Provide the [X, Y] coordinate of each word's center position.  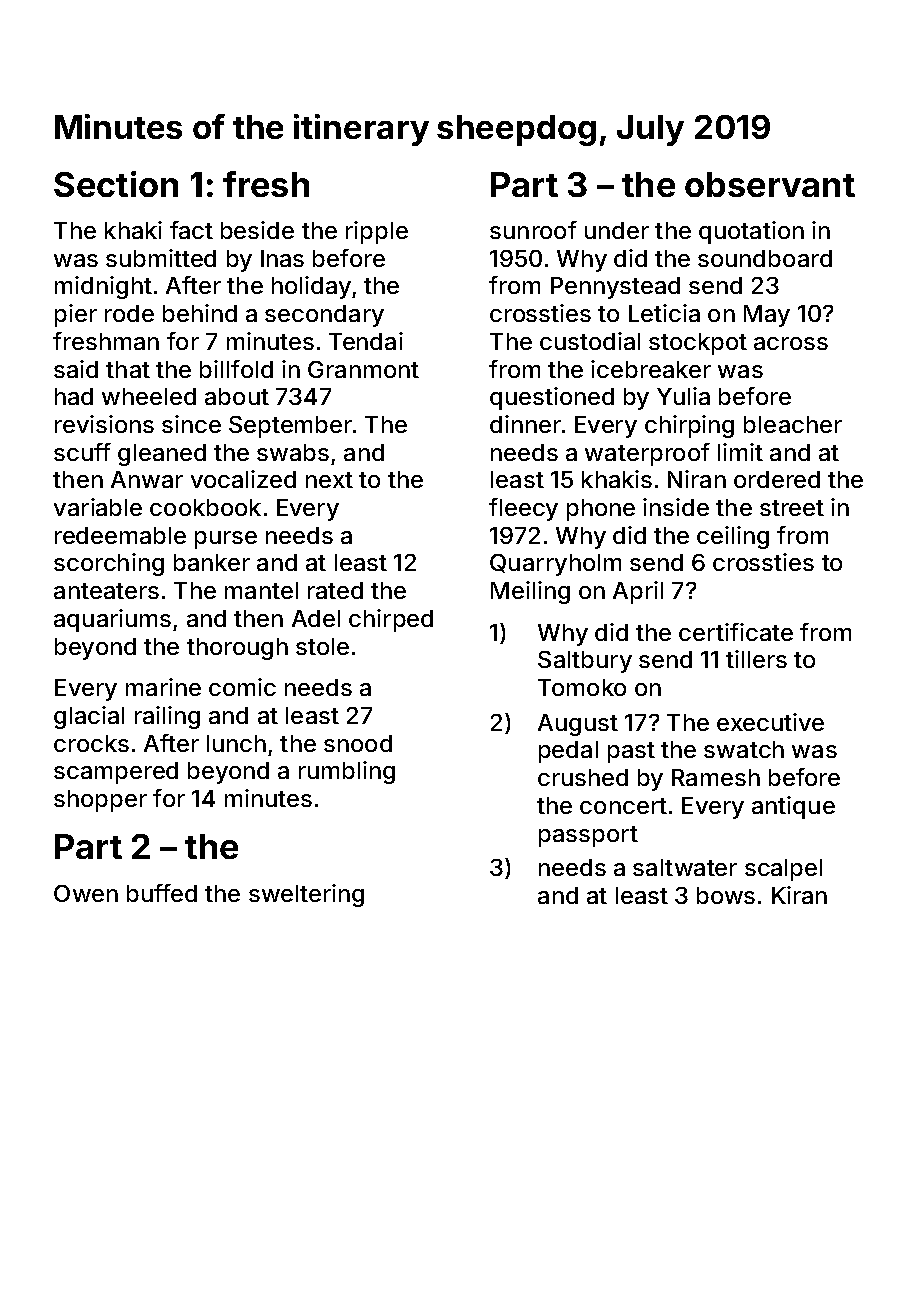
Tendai [366, 341]
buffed [162, 893]
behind [200, 313]
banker [212, 562]
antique [793, 807]
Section [116, 184]
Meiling [530, 592]
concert [623, 806]
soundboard [765, 258]
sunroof [533, 230]
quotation [751, 232]
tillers [756, 659]
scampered [116, 773]
